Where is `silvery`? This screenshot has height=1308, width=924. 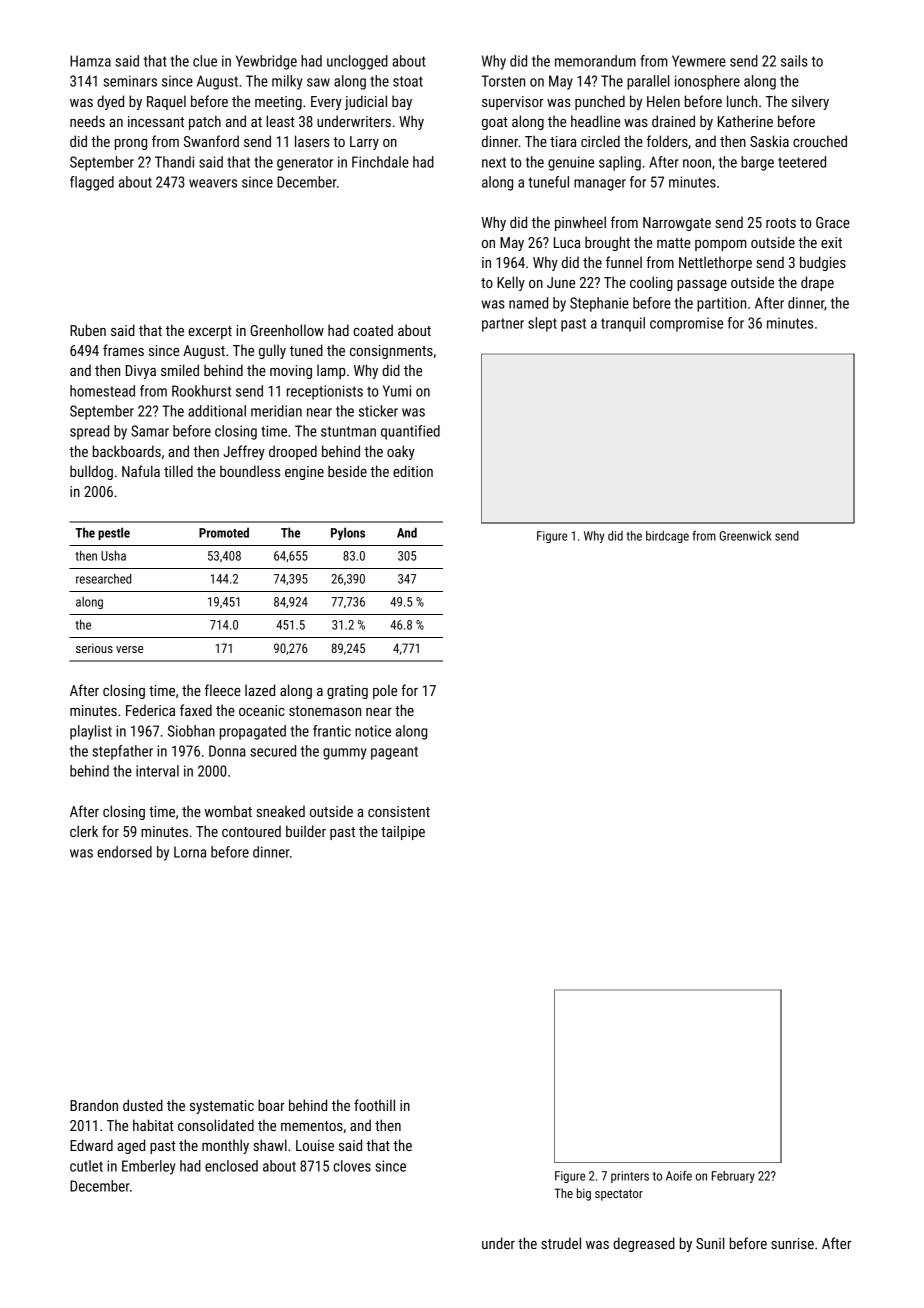 silvery is located at coordinates (810, 102).
